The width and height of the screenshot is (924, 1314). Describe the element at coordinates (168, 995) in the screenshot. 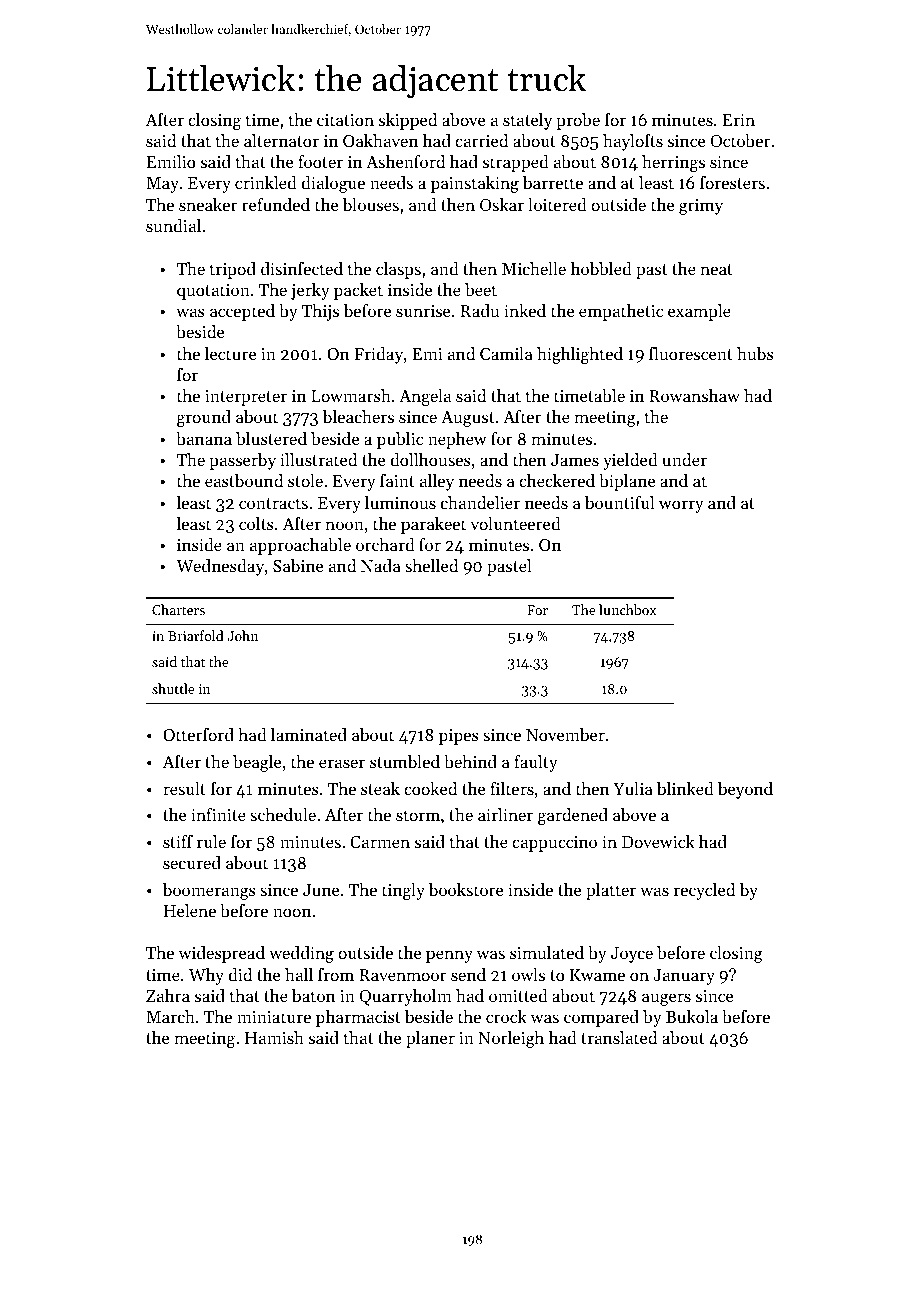

I see `Zahra` at that location.
